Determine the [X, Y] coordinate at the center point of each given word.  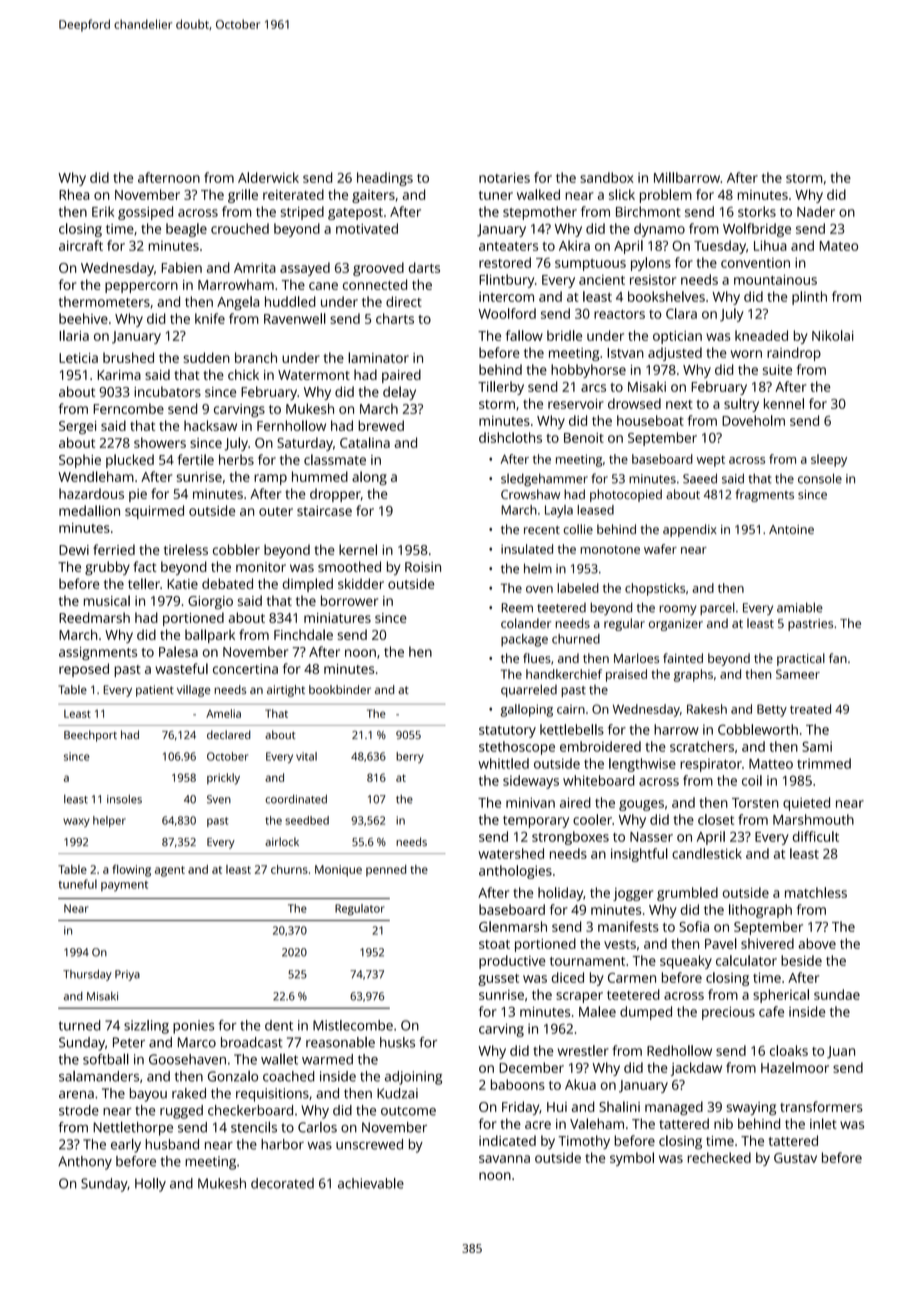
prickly [223, 779]
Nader [816, 211]
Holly [150, 1185]
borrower [349, 600]
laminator [378, 357]
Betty [772, 710]
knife [210, 318]
